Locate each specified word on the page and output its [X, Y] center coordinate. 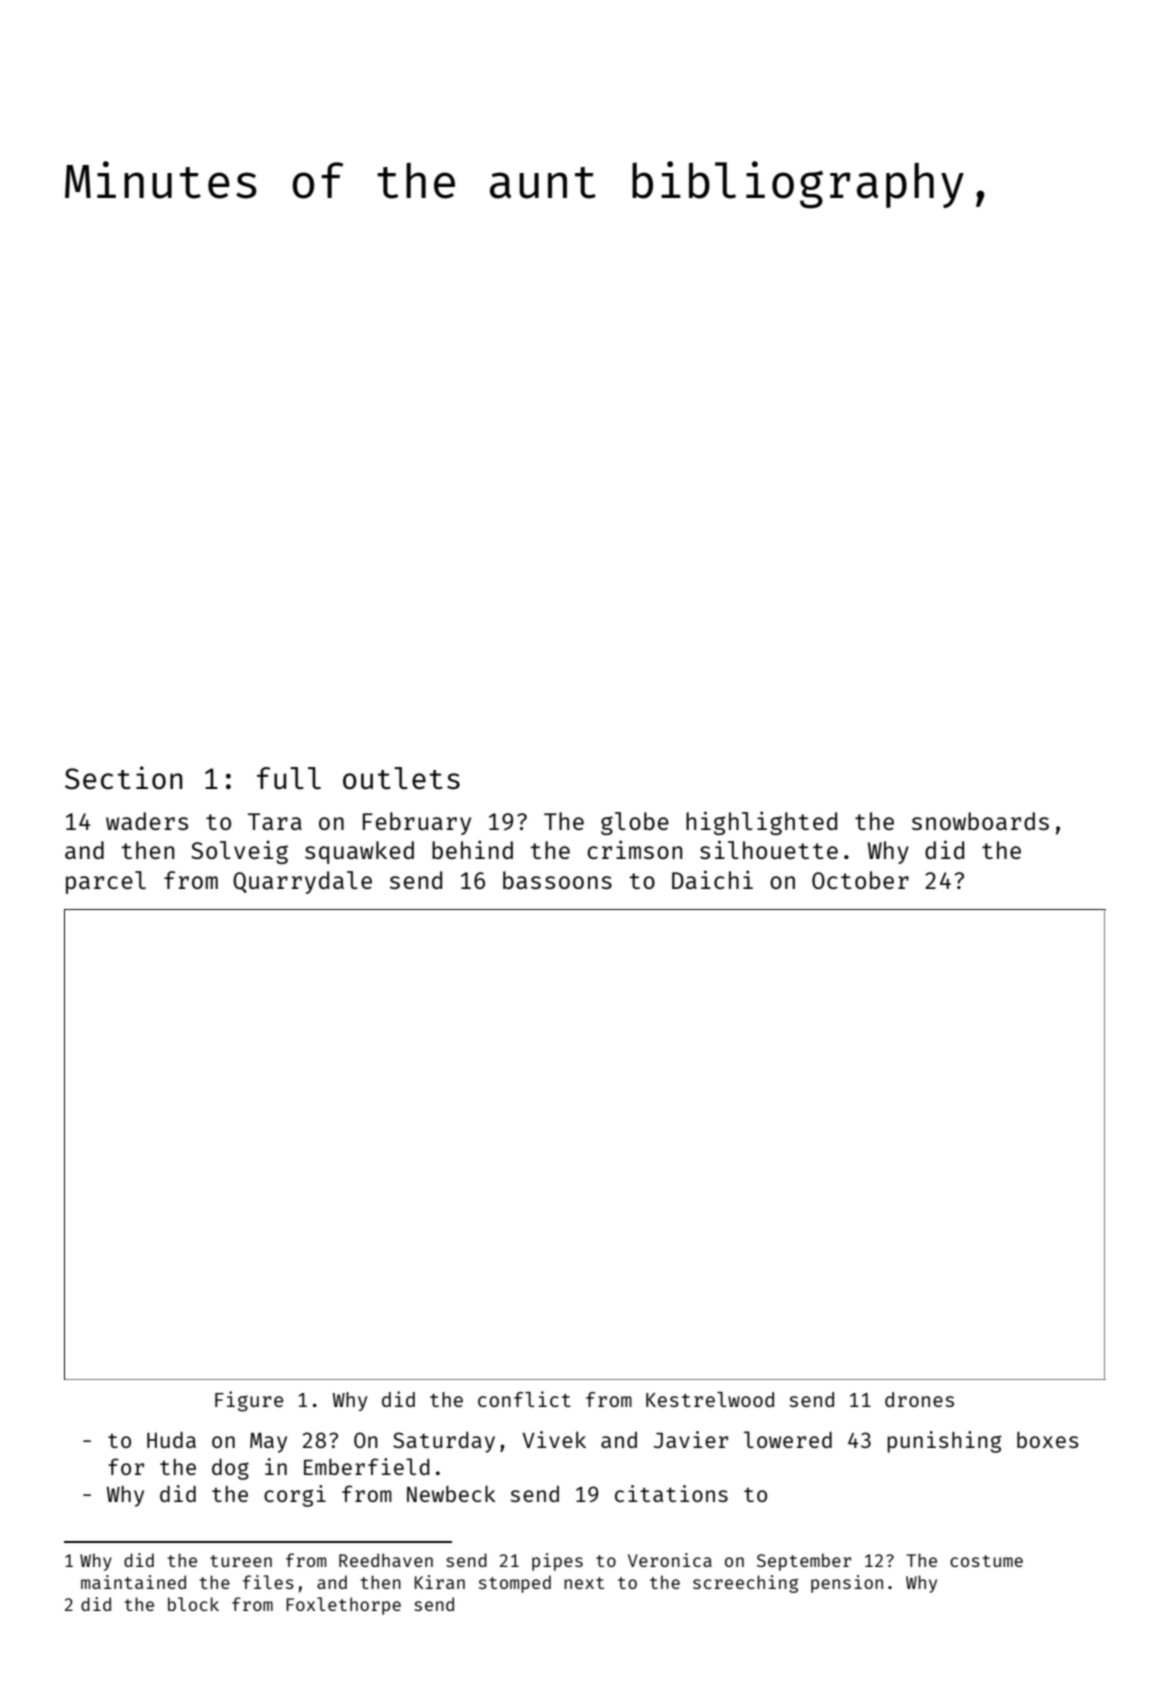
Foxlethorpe [343, 1606]
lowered [788, 1439]
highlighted [761, 823]
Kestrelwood [710, 1399]
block [193, 1604]
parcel [106, 882]
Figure [249, 1401]
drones [919, 1399]
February [417, 823]
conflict [524, 1399]
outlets [401, 778]
